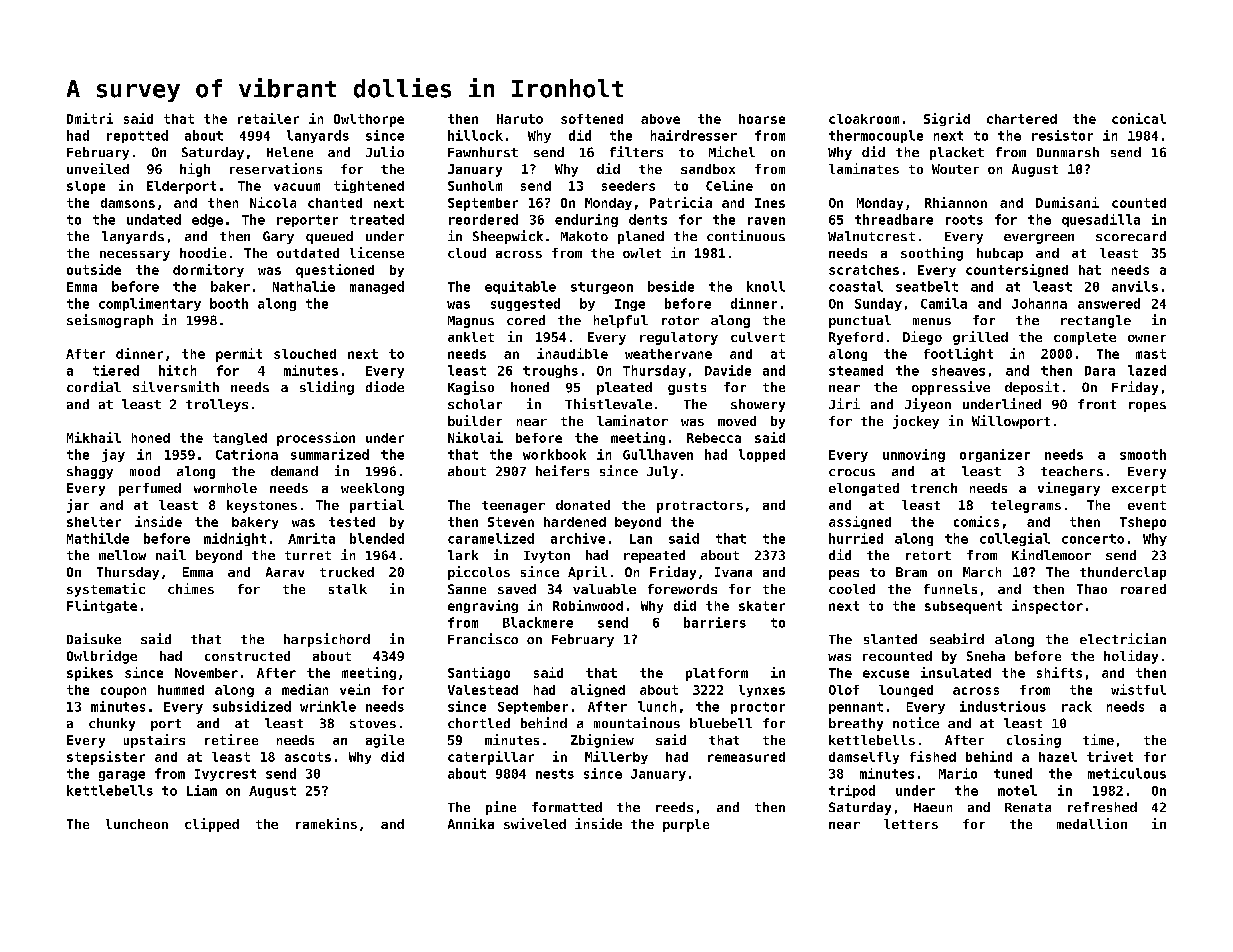 The image size is (1233, 952). What do you see at coordinates (252, 706) in the document?
I see `subsidized` at bounding box center [252, 706].
